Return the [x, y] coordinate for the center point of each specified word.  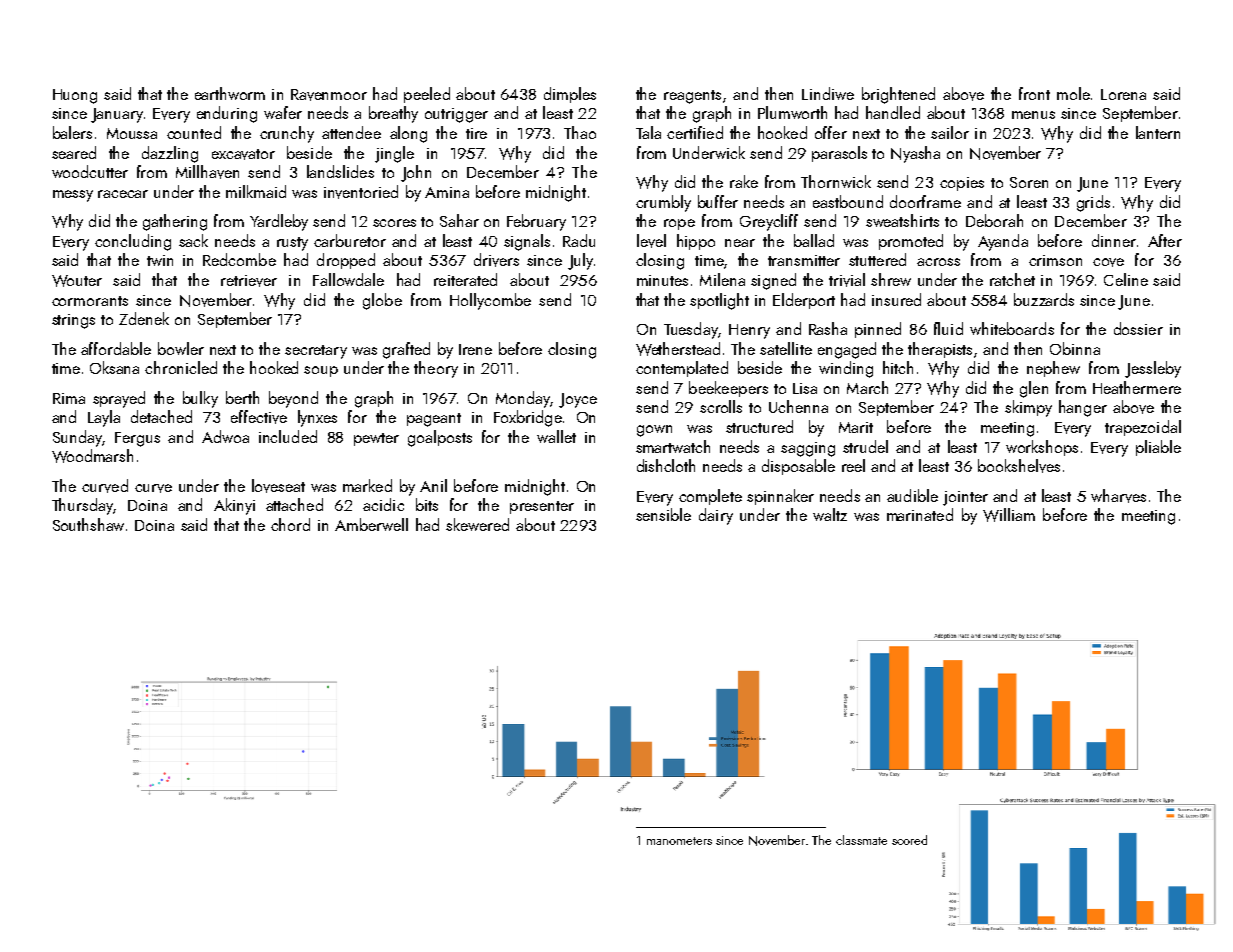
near [740, 243]
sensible [663, 514]
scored [909, 840]
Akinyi [234, 506]
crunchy [287, 134]
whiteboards [1012, 328]
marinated [920, 514]
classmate [861, 840]
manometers [679, 841]
